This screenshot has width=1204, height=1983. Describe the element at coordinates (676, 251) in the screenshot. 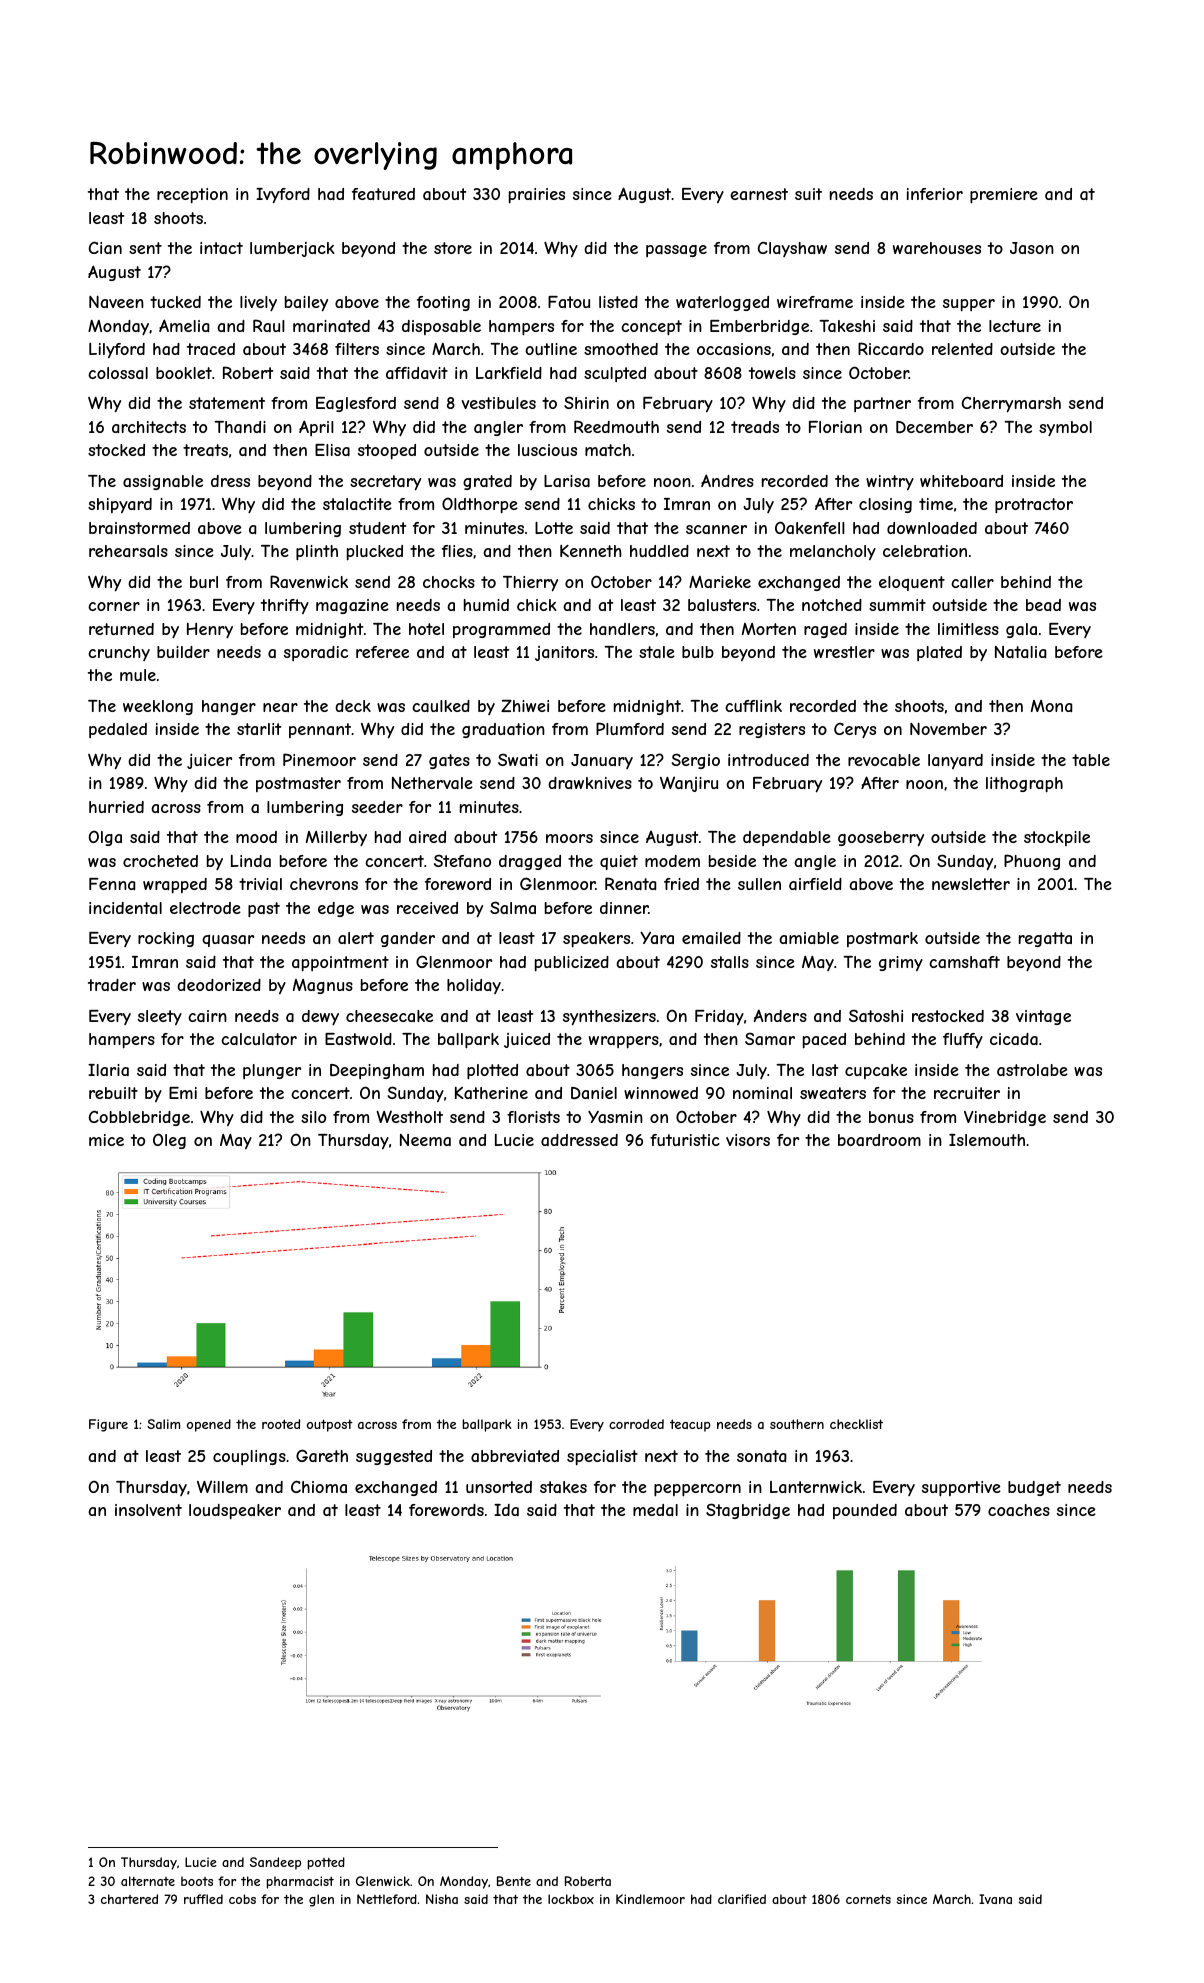

I see `passage` at that location.
